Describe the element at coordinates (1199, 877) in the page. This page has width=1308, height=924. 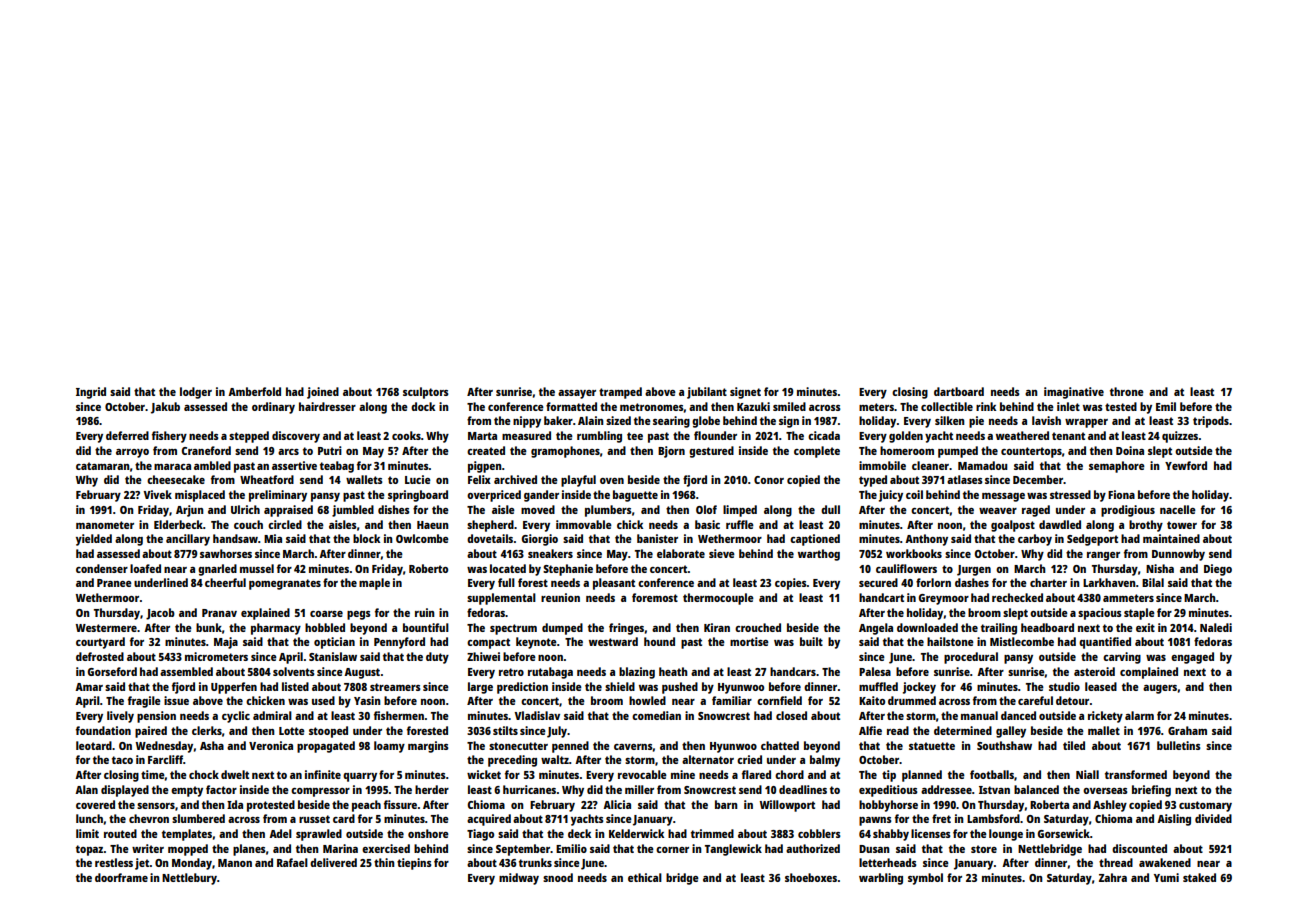
I see `staked` at that location.
